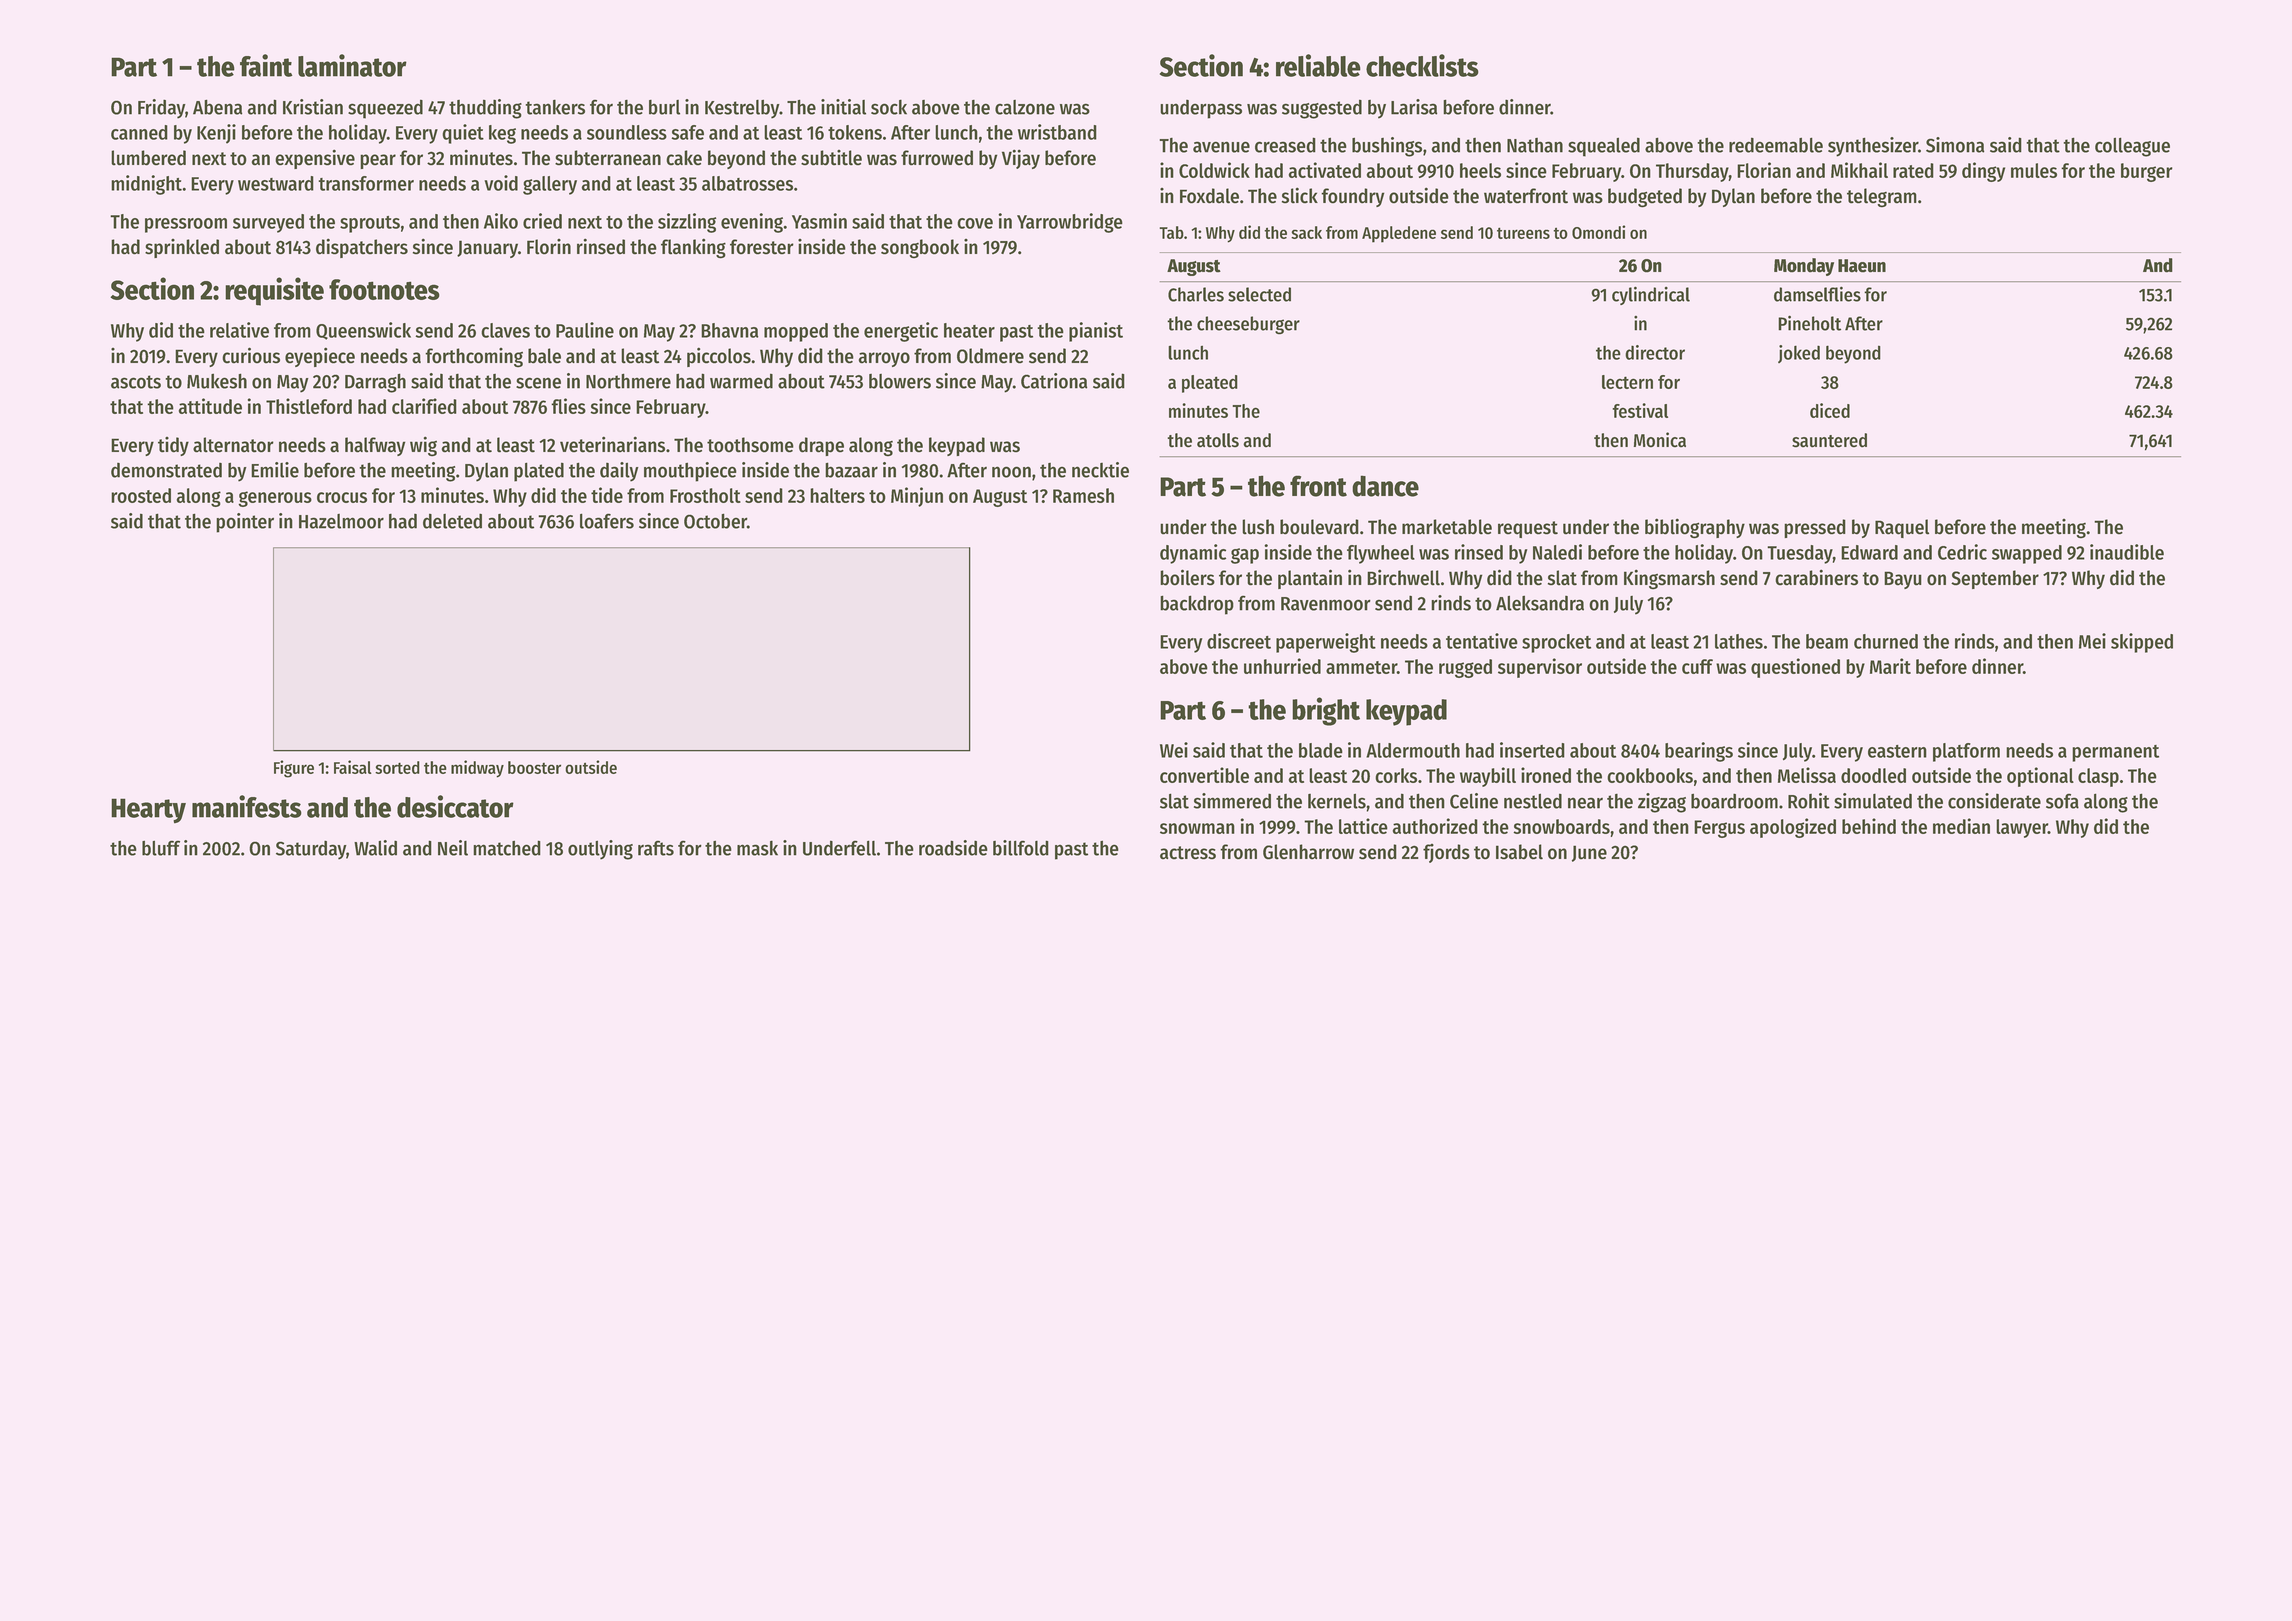 The height and width of the screenshot is (1621, 2292). Describe the element at coordinates (1321, 750) in the screenshot. I see `blade` at that location.
